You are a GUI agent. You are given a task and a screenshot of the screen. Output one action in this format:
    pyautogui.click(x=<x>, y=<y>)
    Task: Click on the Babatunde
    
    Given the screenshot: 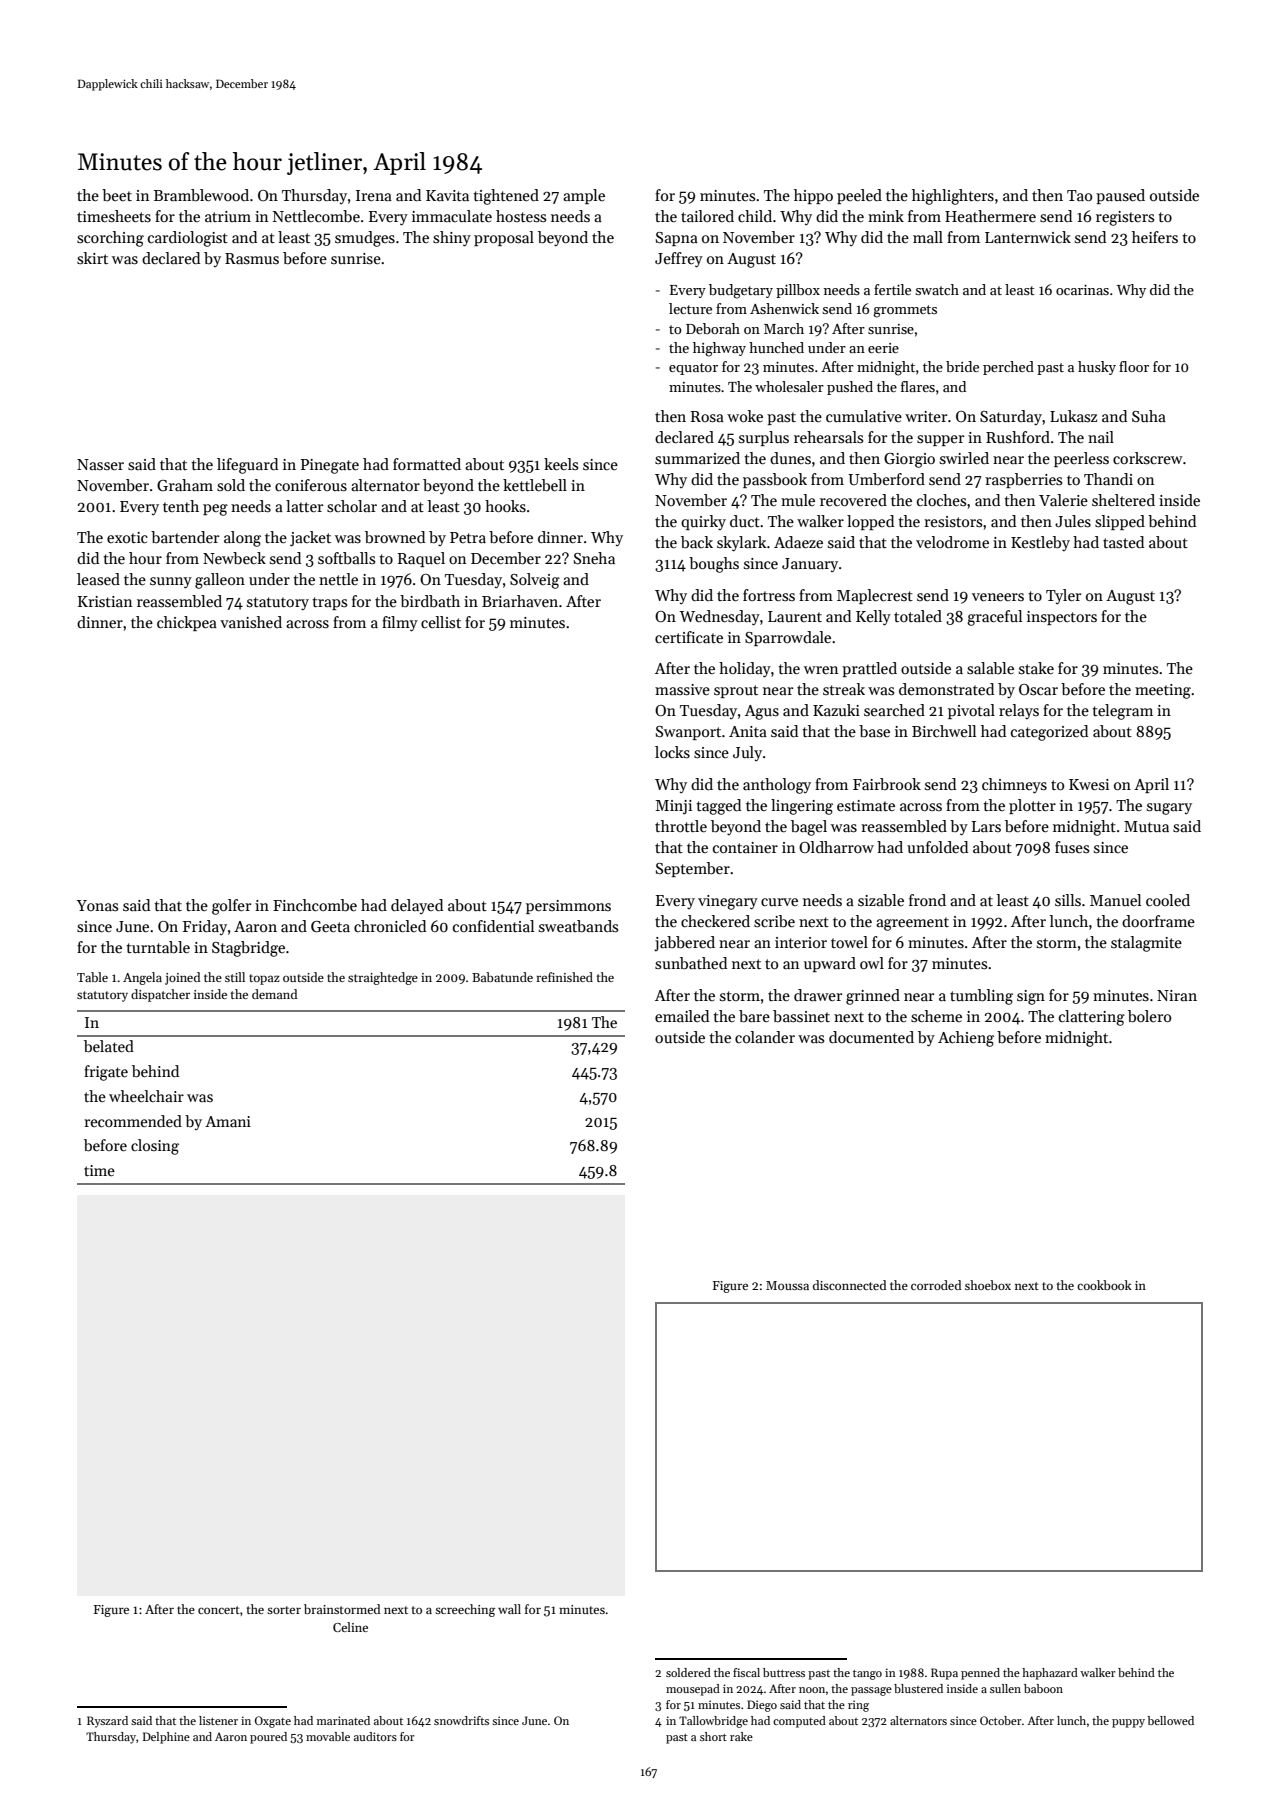 What is the action you would take?
    pyautogui.click(x=502, y=977)
